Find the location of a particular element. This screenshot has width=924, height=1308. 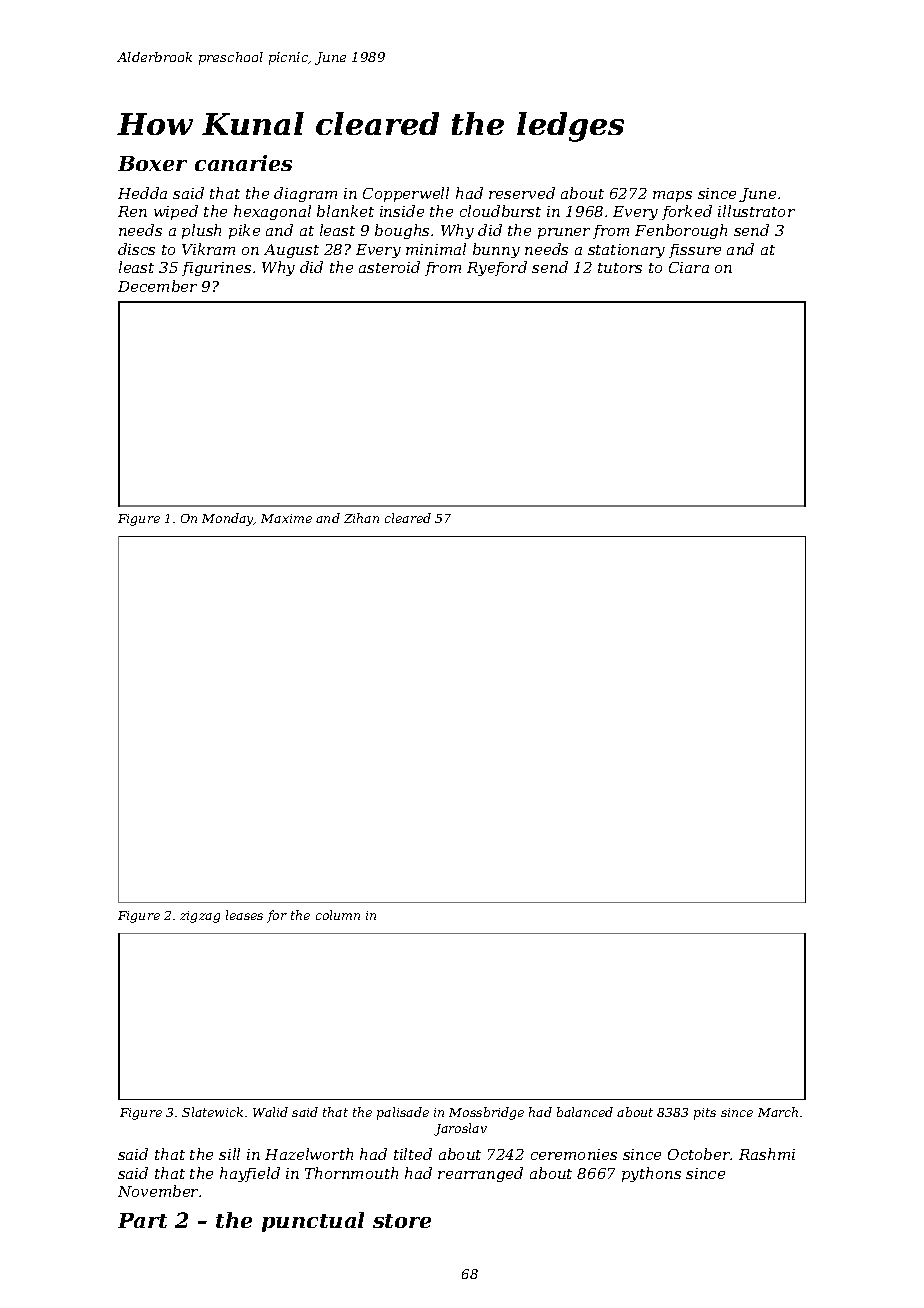

November is located at coordinates (158, 1191).
